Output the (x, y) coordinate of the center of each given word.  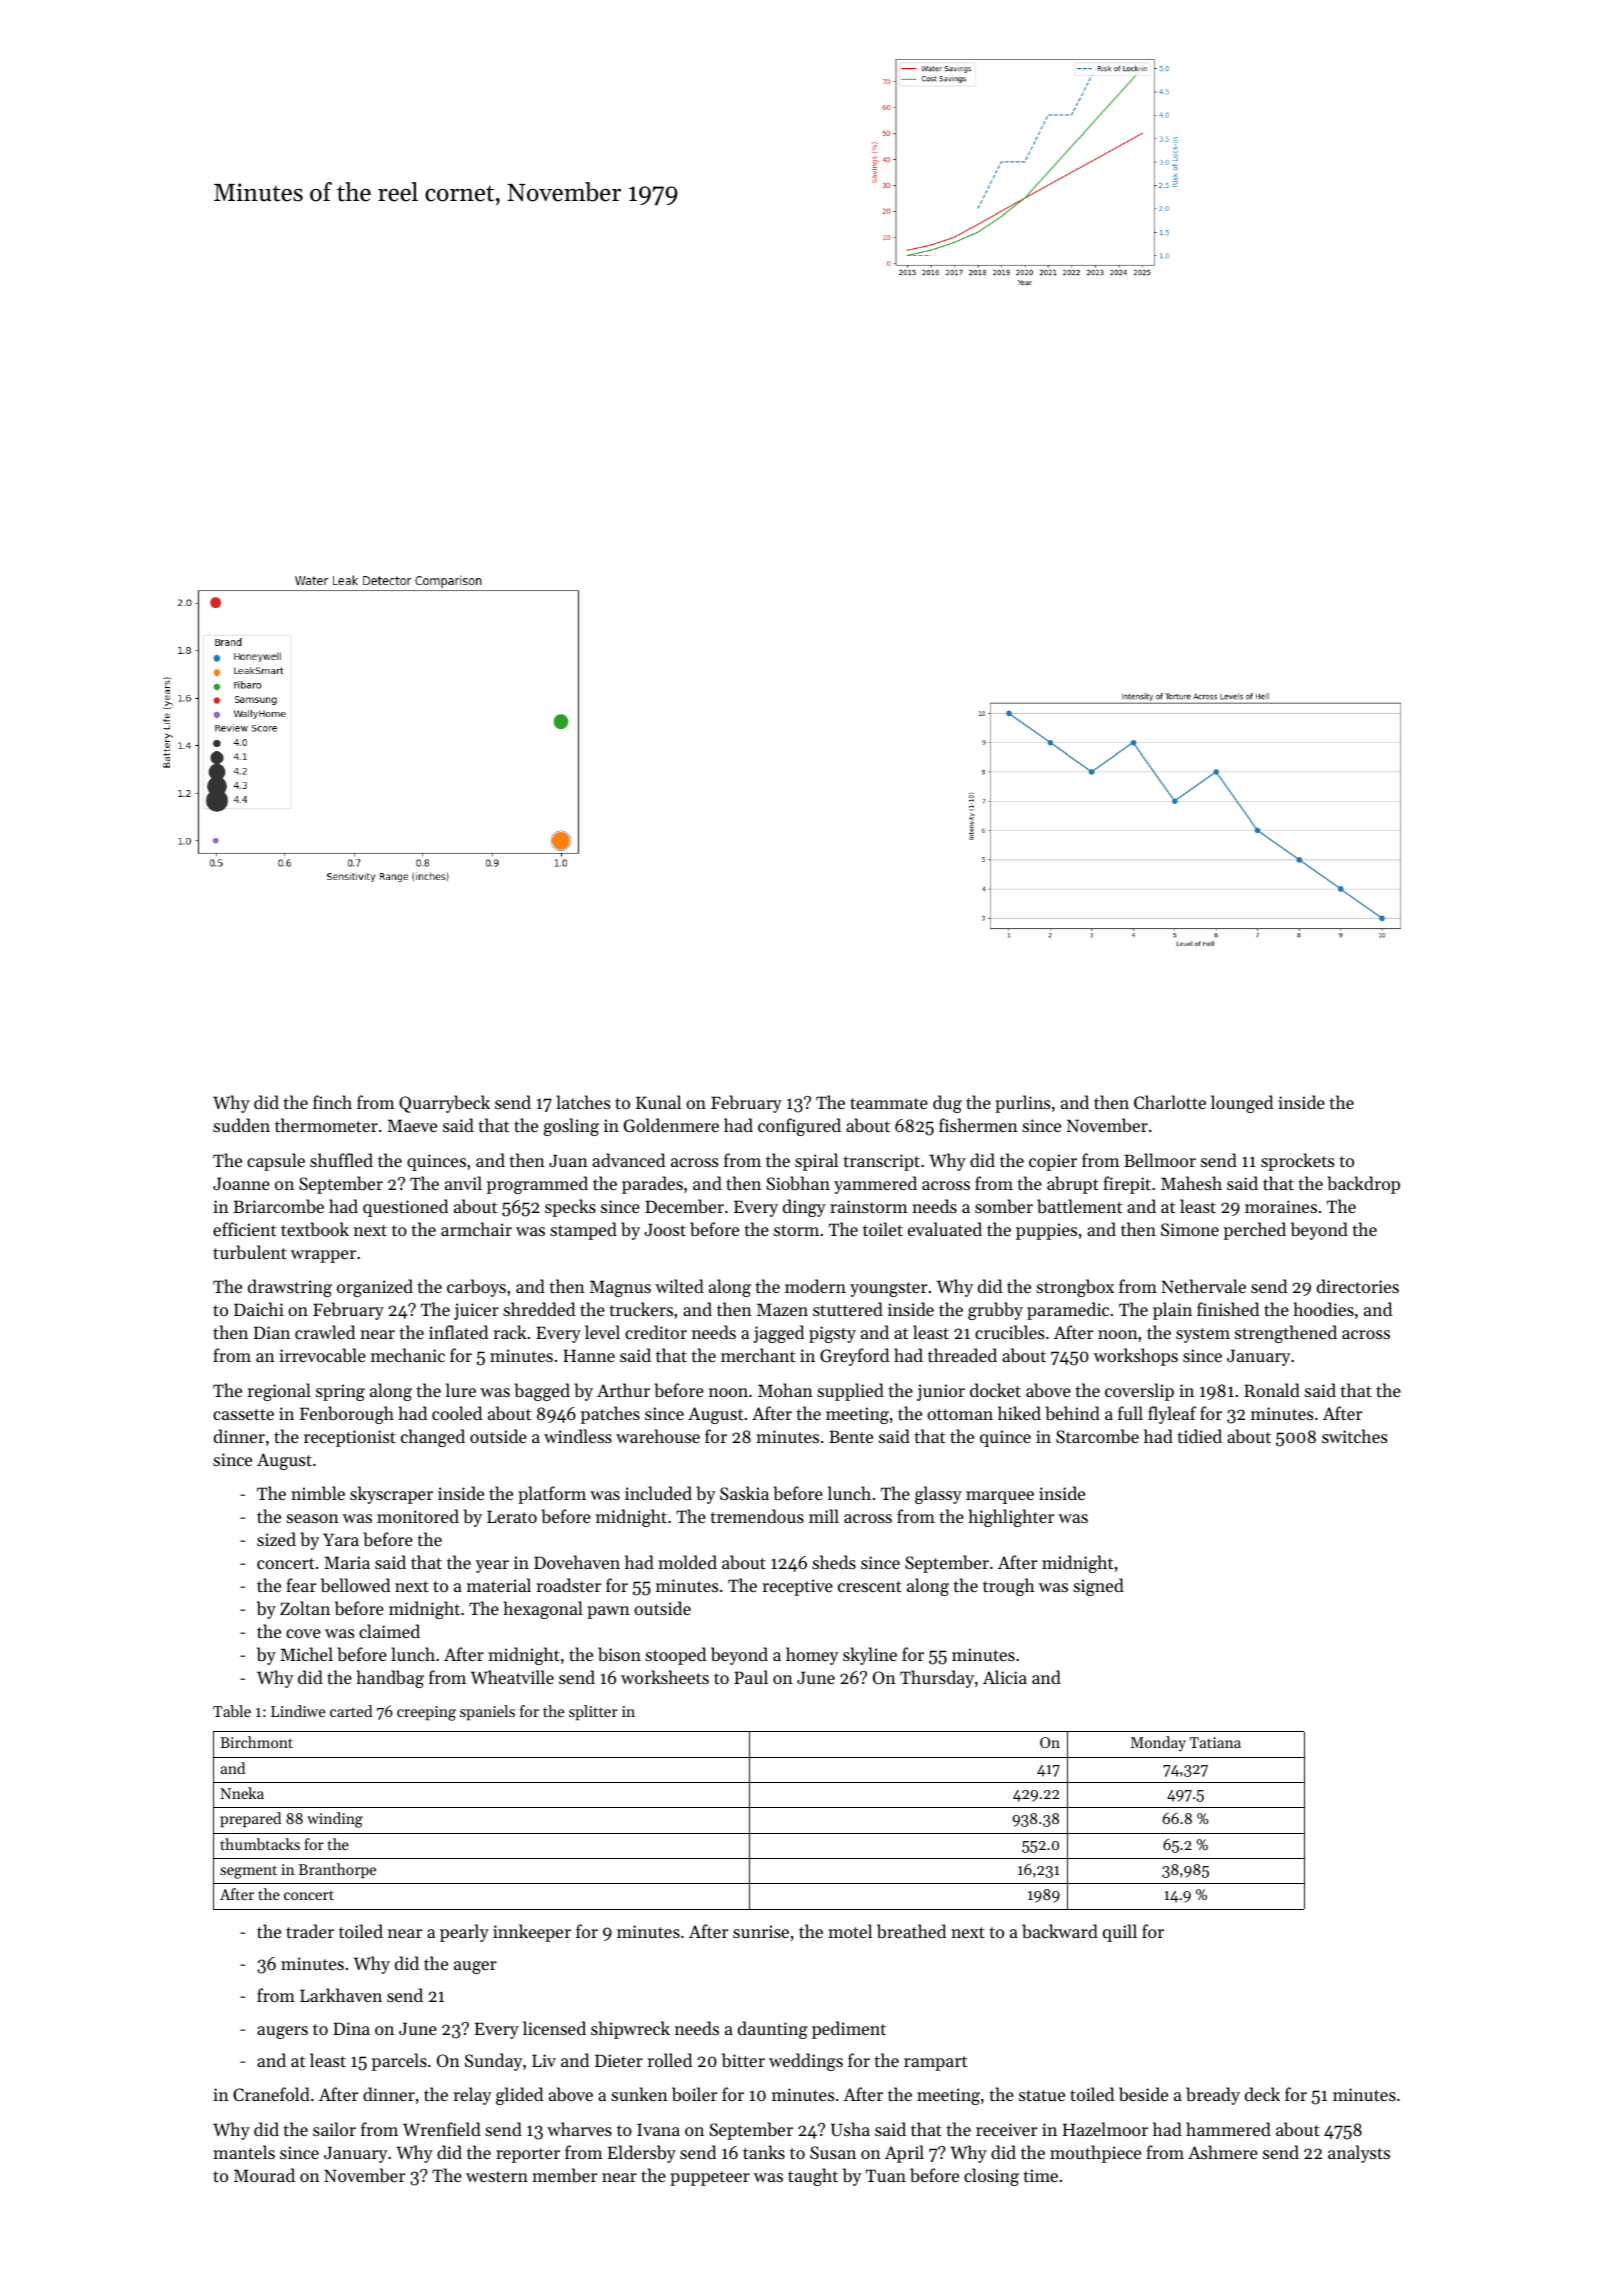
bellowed (355, 1585)
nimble (318, 1493)
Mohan (785, 1390)
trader (310, 1931)
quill (1120, 1933)
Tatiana (1215, 1742)
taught (813, 2177)
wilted (679, 1286)
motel (850, 1931)
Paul (751, 1677)
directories (1358, 1286)
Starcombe (1097, 1436)
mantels (244, 2152)
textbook (315, 1229)
